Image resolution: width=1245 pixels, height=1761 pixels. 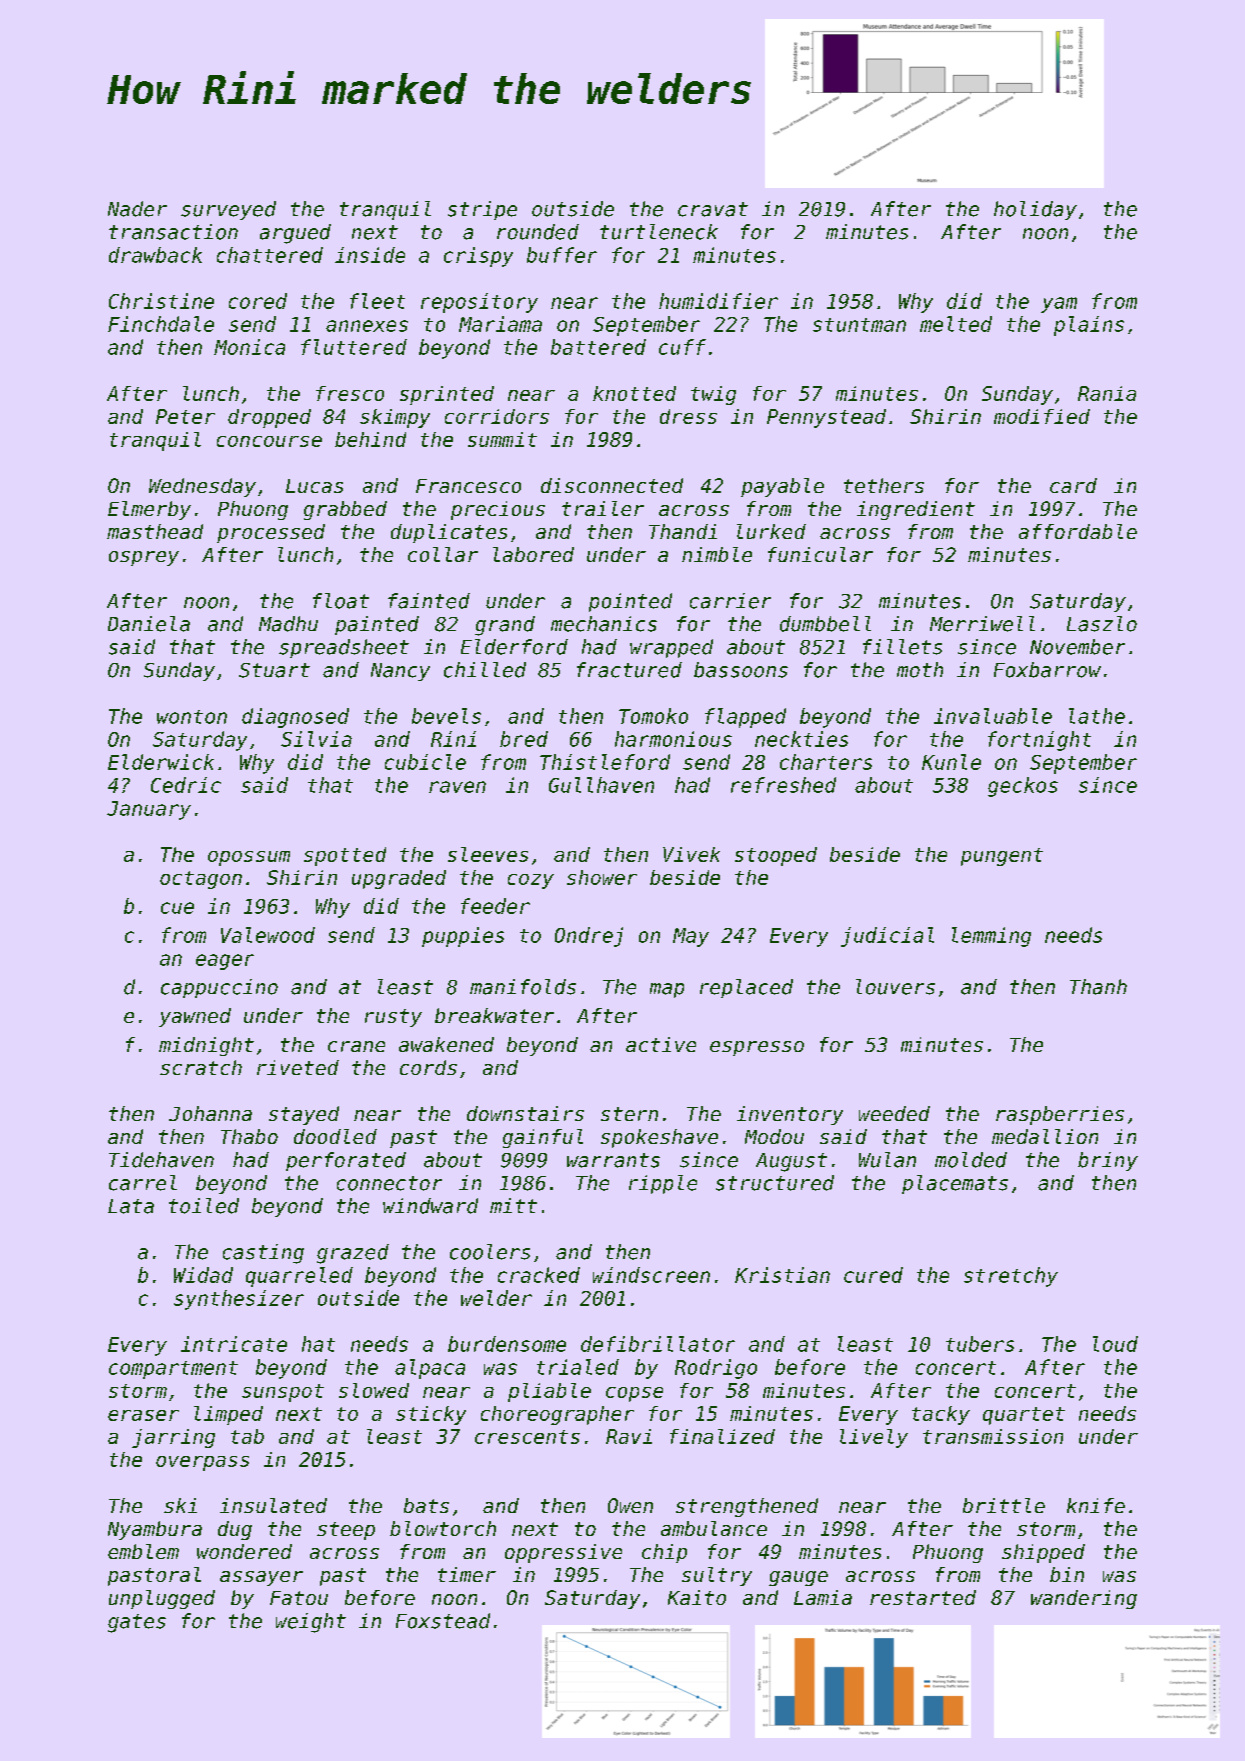 What do you see at coordinates (1024, 1416) in the screenshot?
I see `quartet` at bounding box center [1024, 1416].
